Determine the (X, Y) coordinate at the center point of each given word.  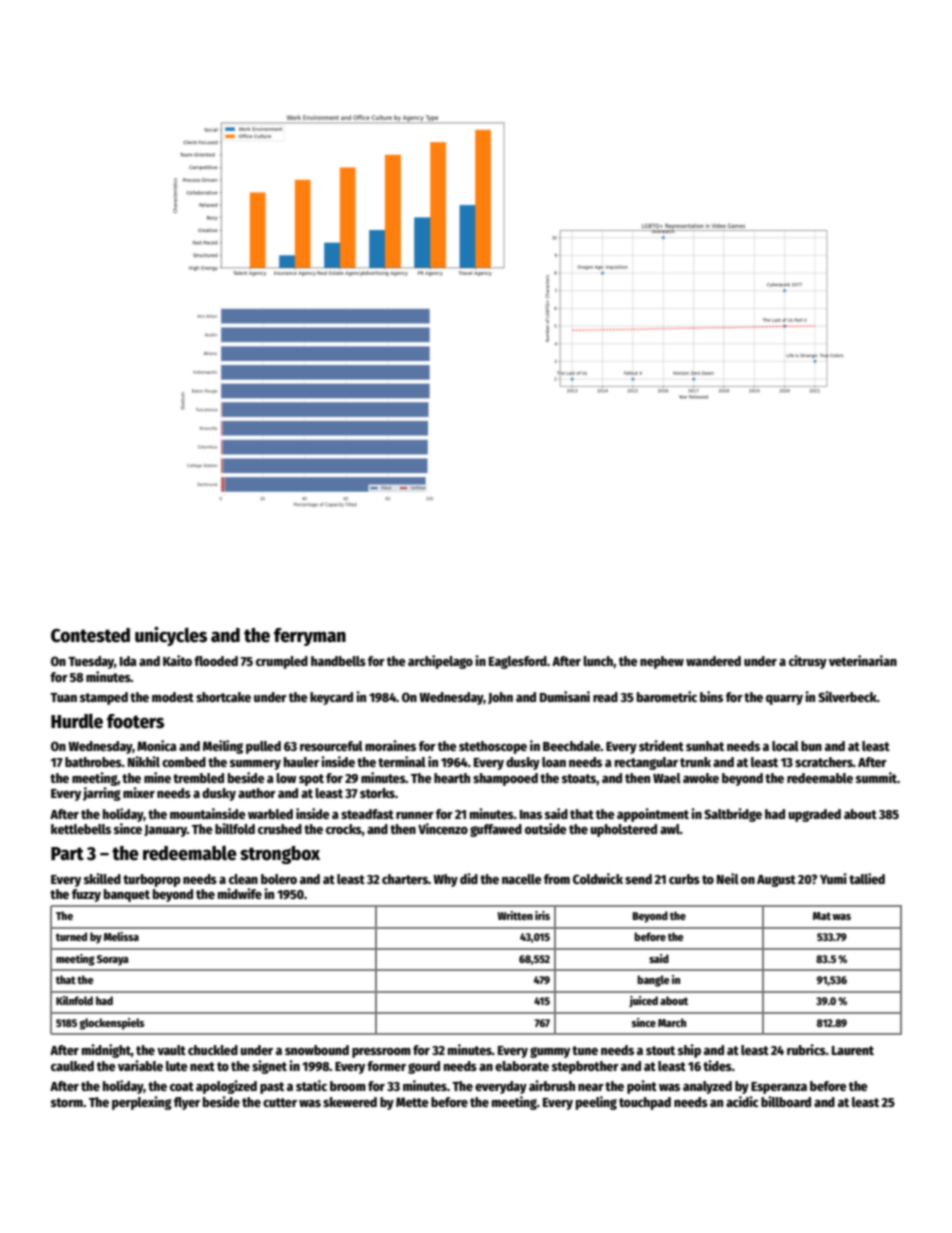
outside (546, 828)
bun (811, 746)
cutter (280, 1102)
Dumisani (565, 696)
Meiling (223, 747)
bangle (653, 981)
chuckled (213, 1050)
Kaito (177, 660)
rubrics (806, 1049)
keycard (331, 698)
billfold (235, 828)
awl (670, 829)
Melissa (121, 936)
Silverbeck (847, 696)
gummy (550, 1052)
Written (515, 915)
